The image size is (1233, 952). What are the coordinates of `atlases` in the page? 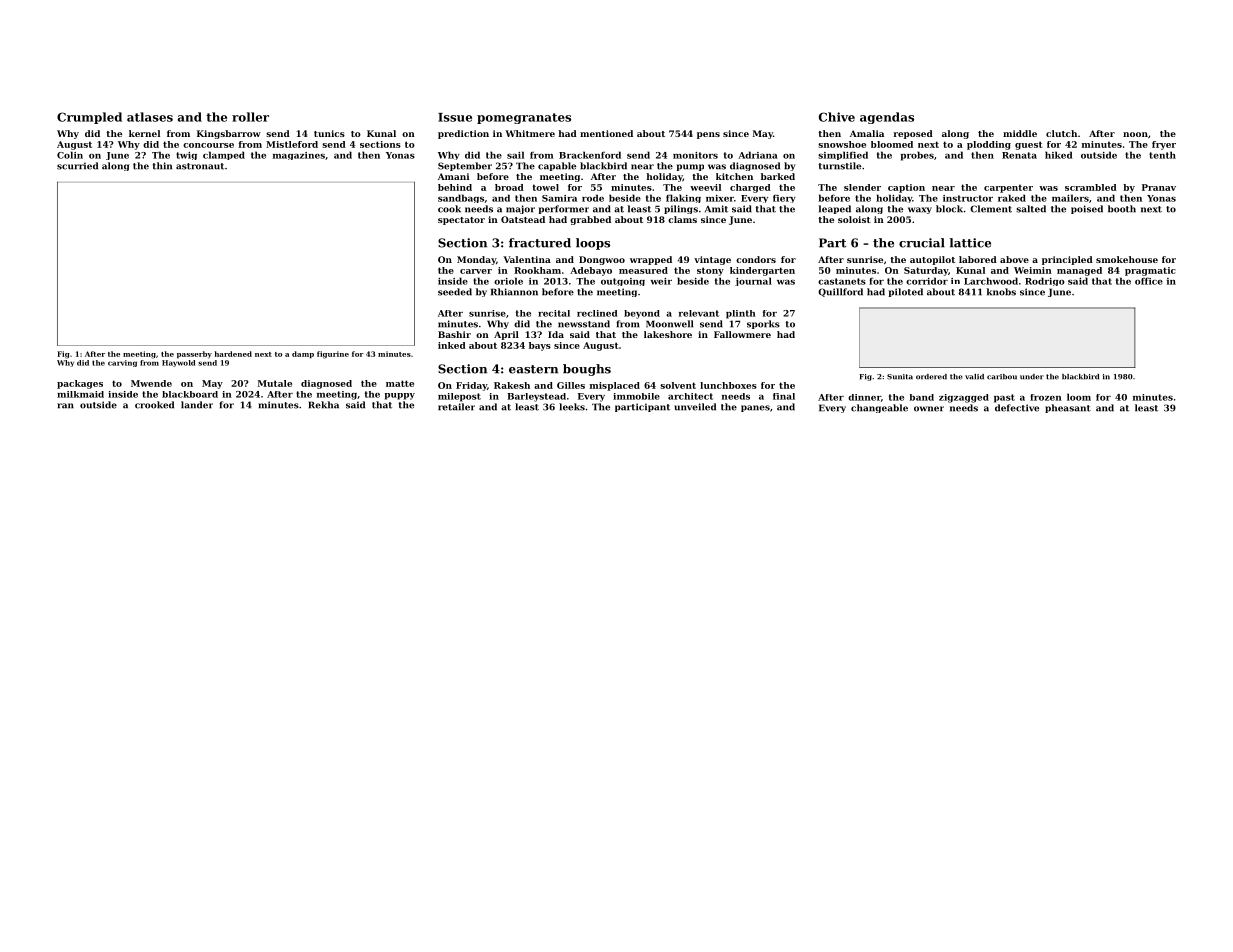 It's located at (150, 117).
